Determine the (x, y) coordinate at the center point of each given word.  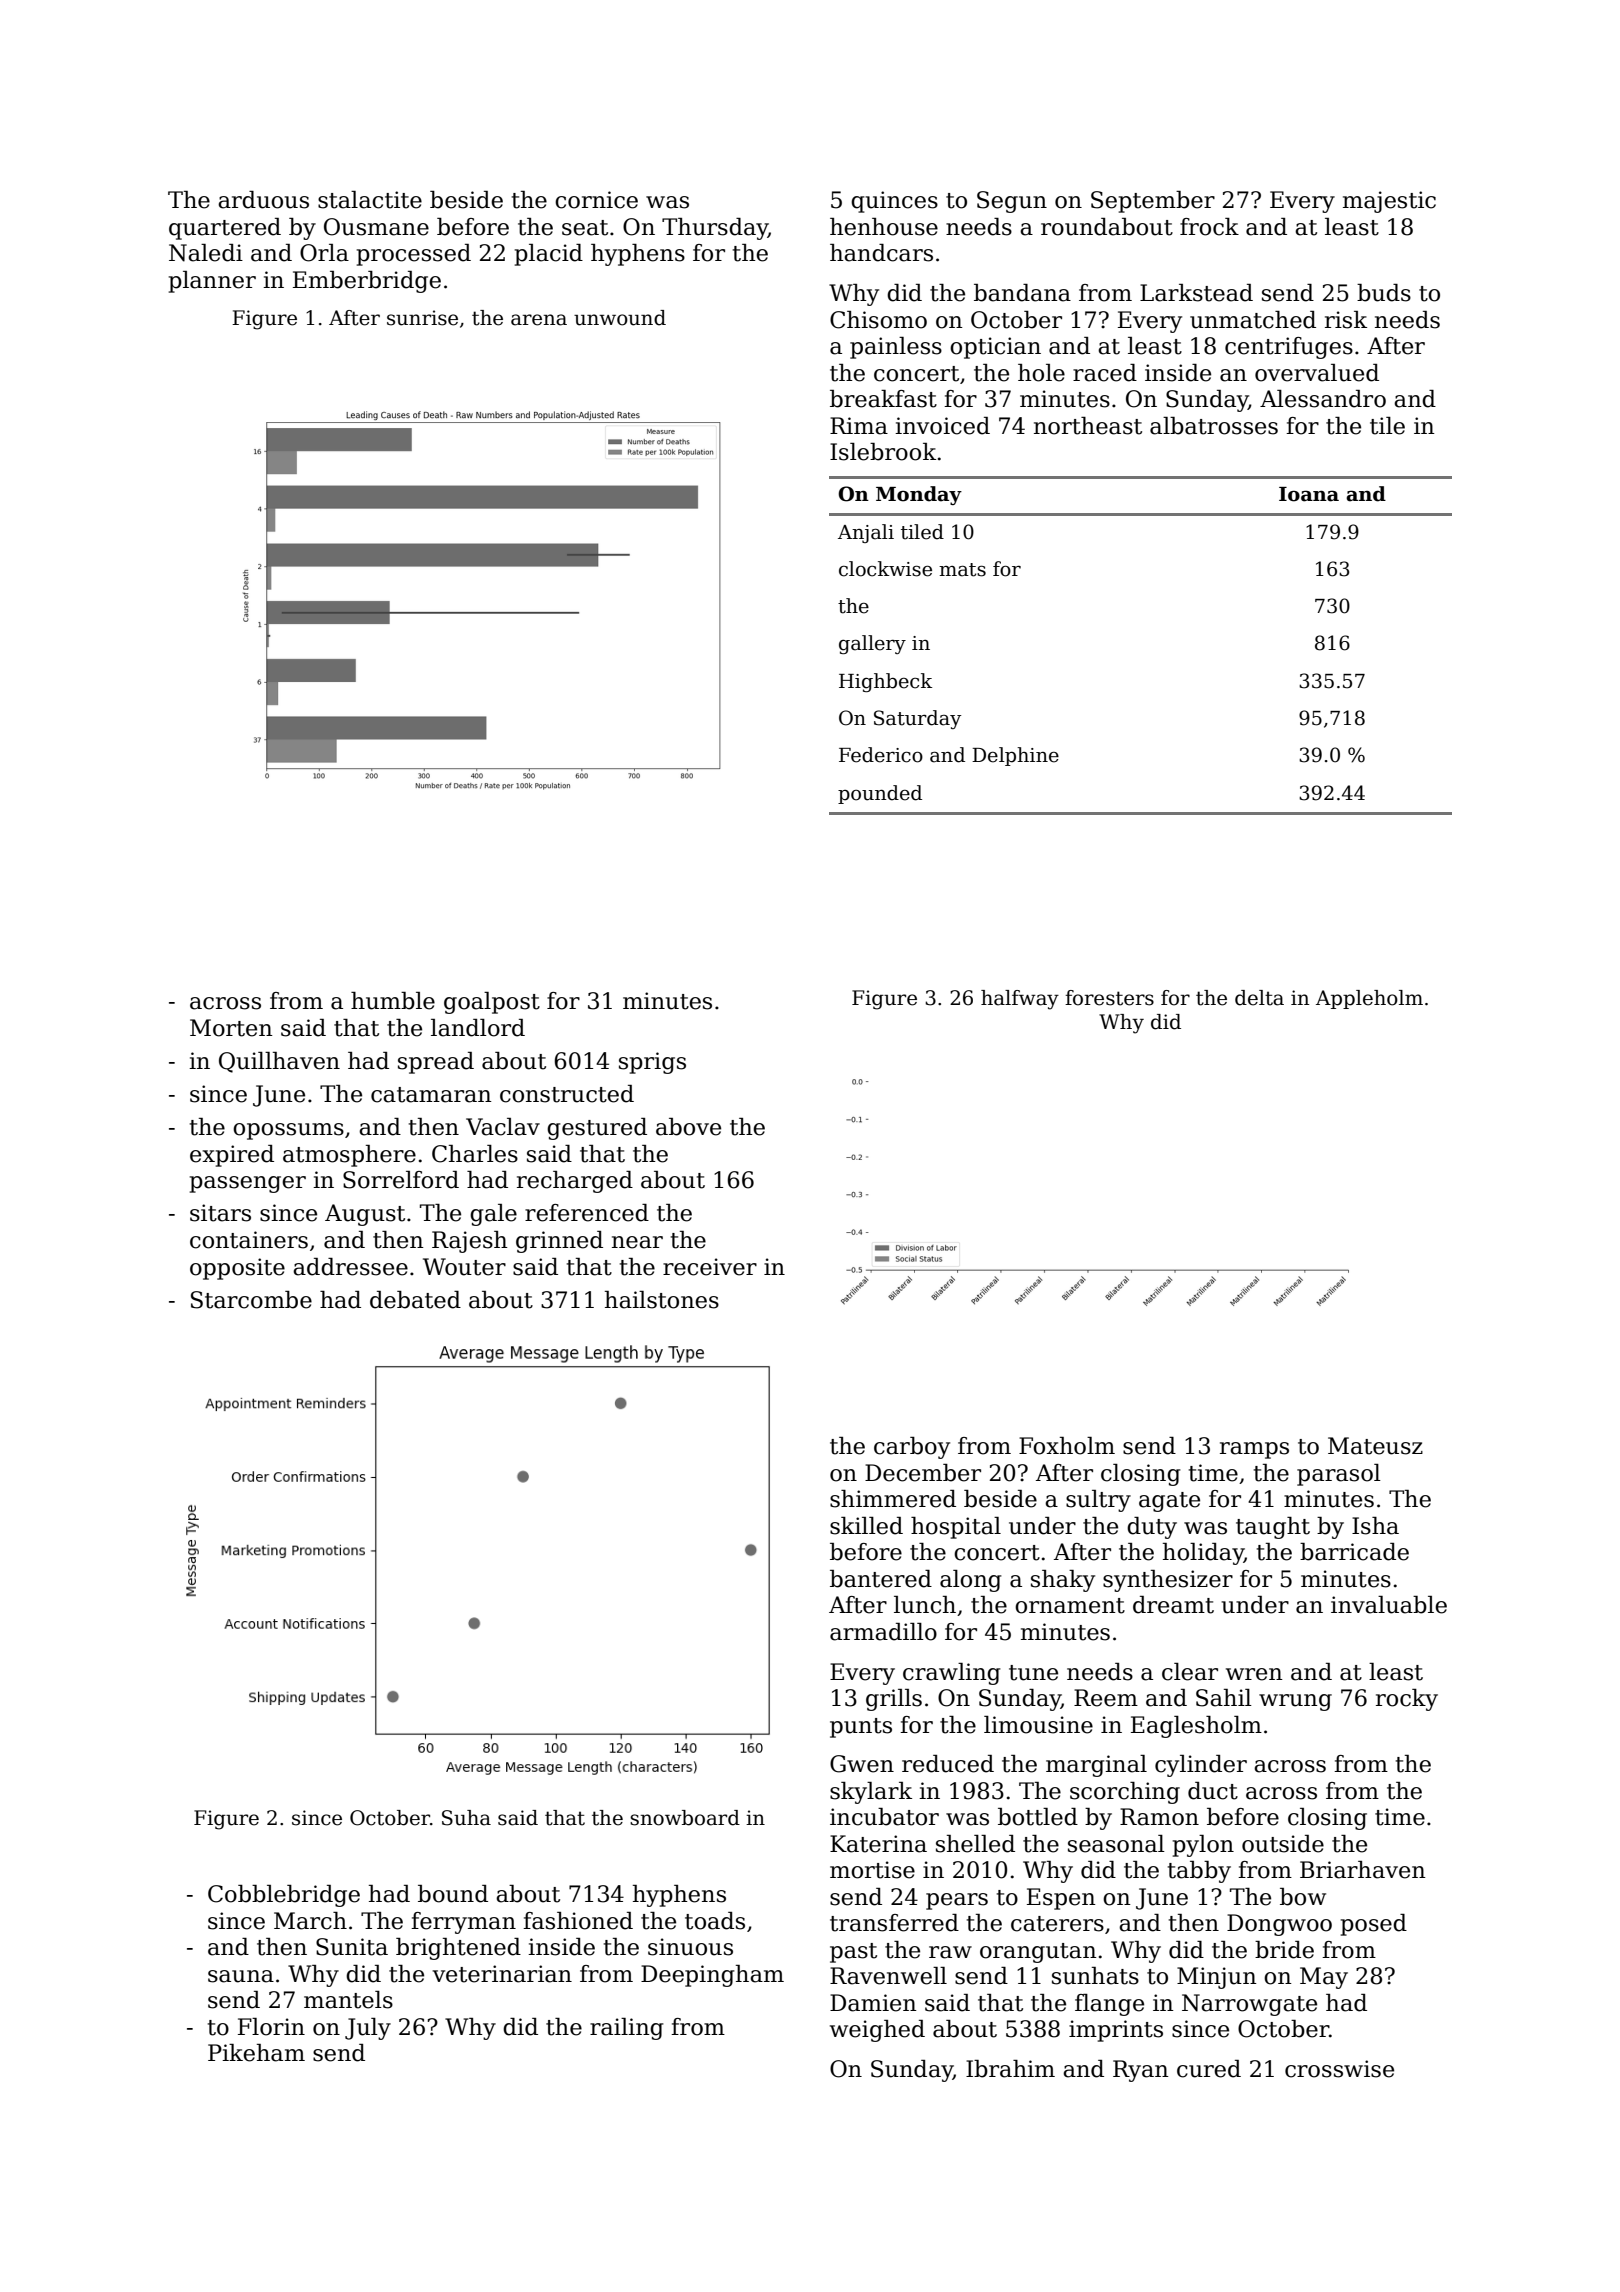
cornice (596, 200)
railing (627, 2029)
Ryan (1141, 2071)
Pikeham (256, 2053)
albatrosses (1214, 426)
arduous (263, 200)
